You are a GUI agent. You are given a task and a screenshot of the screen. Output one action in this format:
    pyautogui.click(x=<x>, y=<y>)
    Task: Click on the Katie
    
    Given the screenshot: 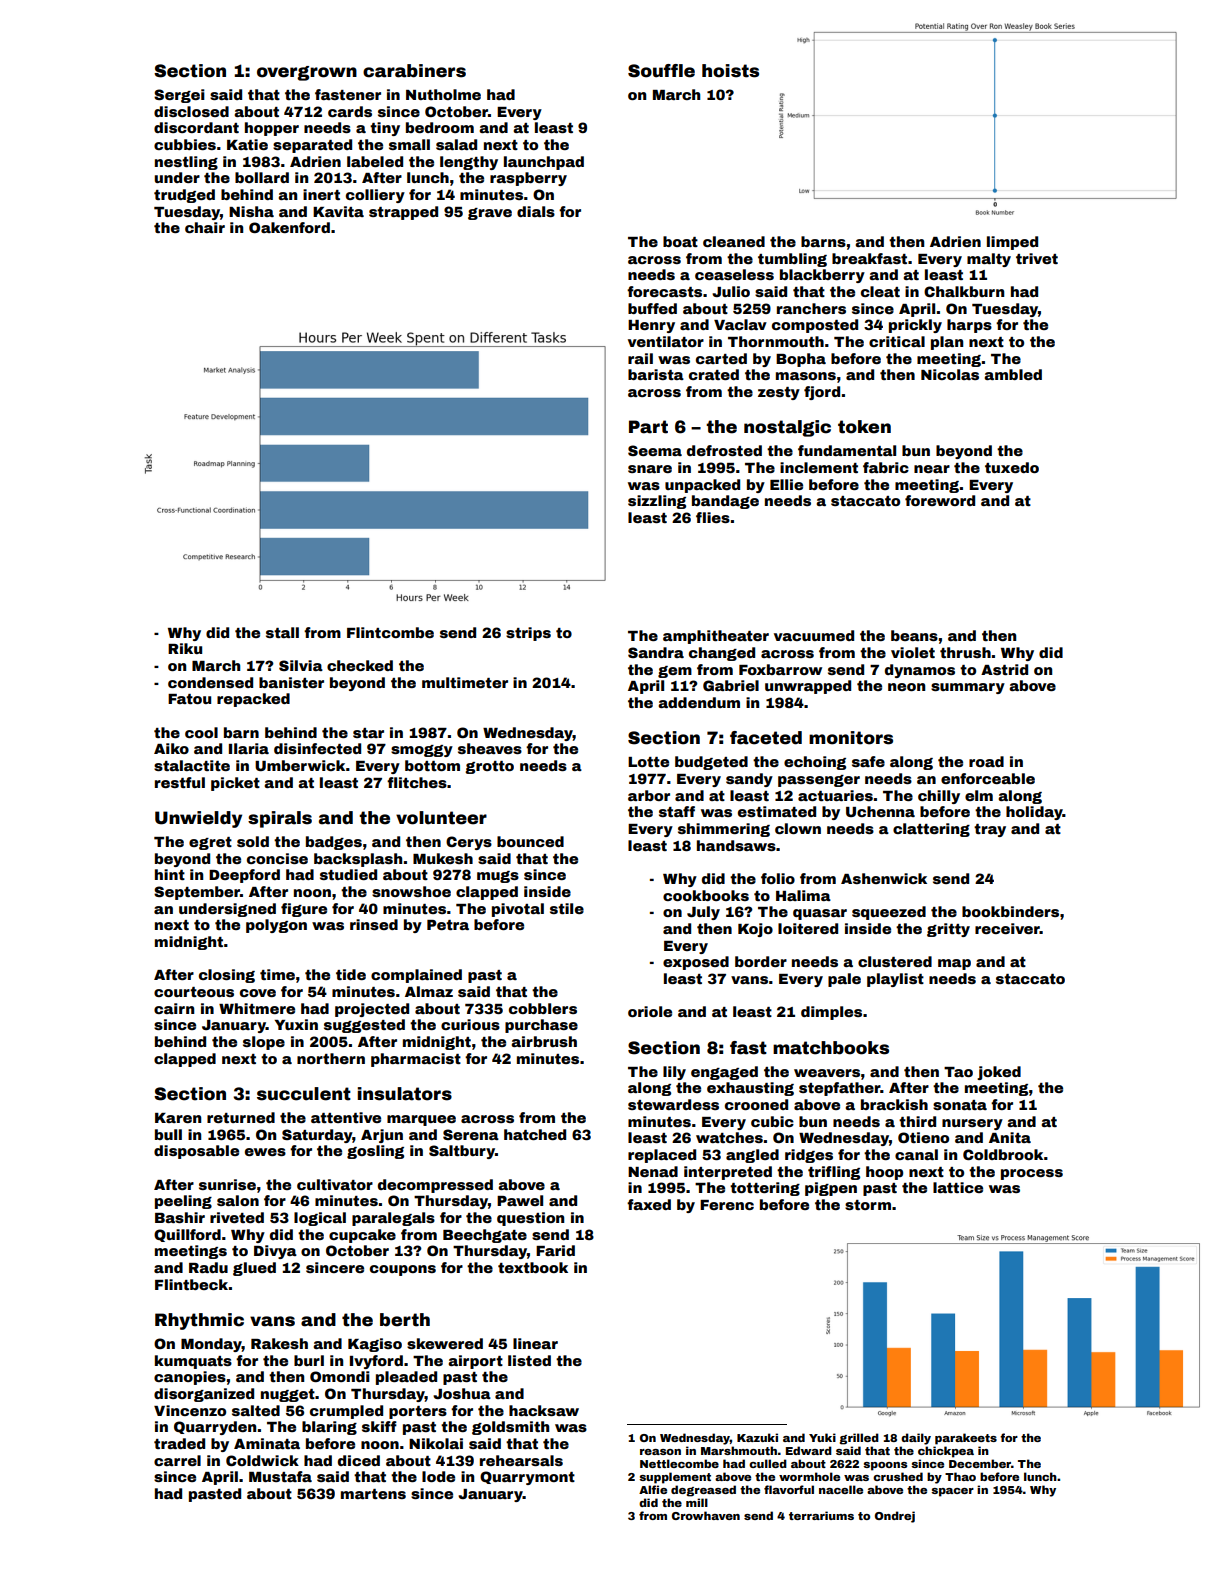 What is the action you would take?
    pyautogui.click(x=247, y=144)
